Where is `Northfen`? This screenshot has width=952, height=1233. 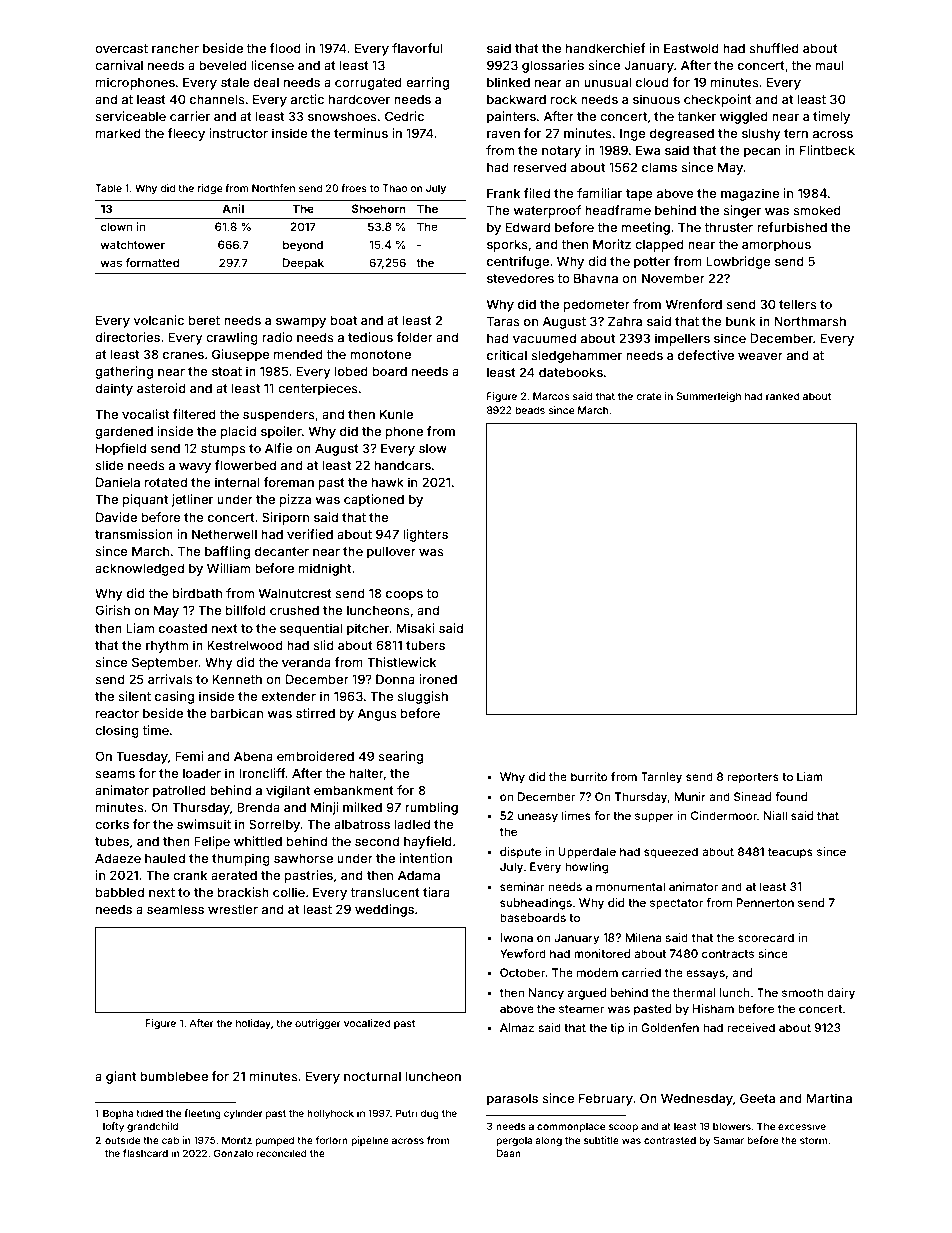
Northfen is located at coordinates (273, 188).
